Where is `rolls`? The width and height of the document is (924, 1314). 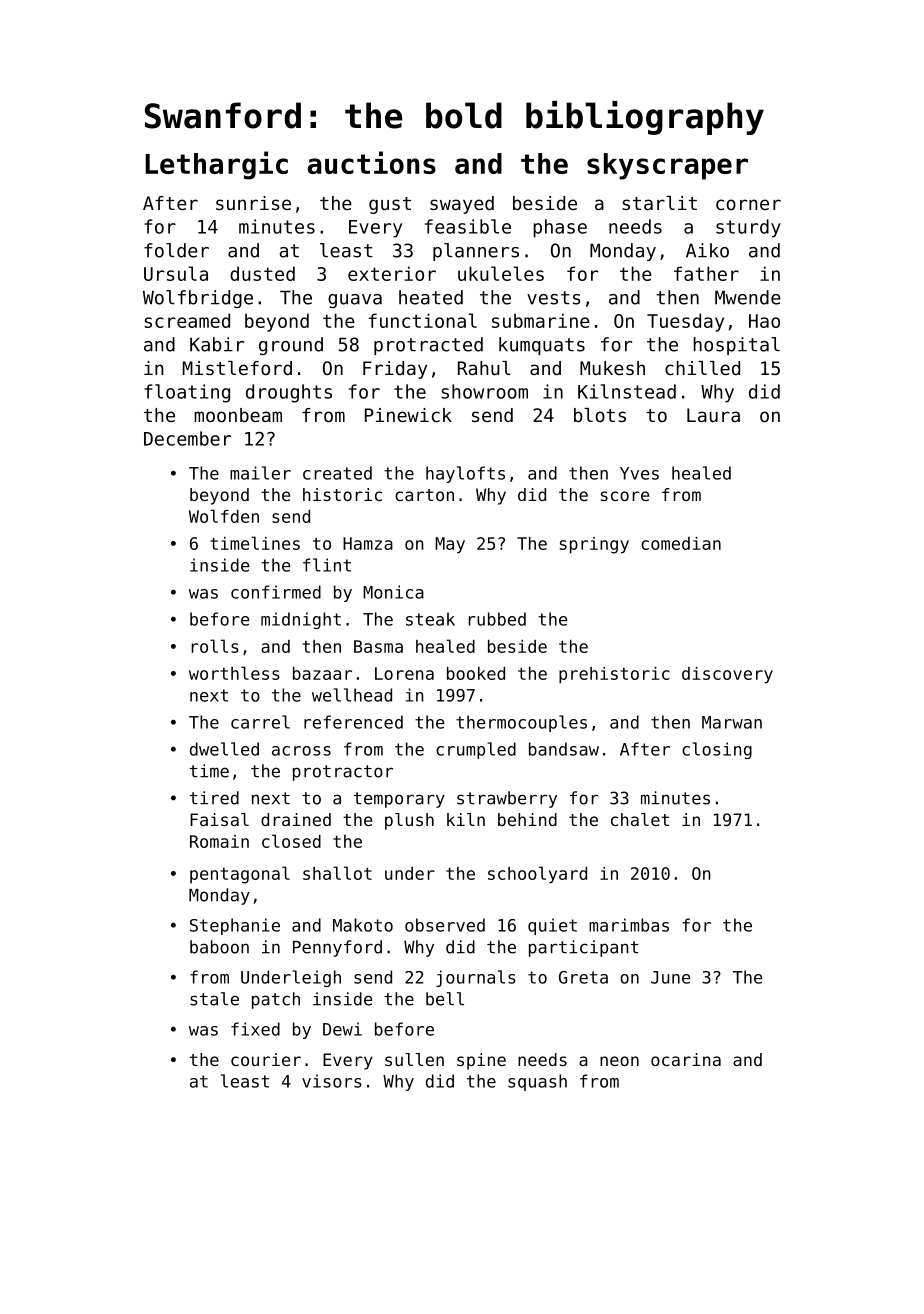 rolls is located at coordinates (215, 646).
